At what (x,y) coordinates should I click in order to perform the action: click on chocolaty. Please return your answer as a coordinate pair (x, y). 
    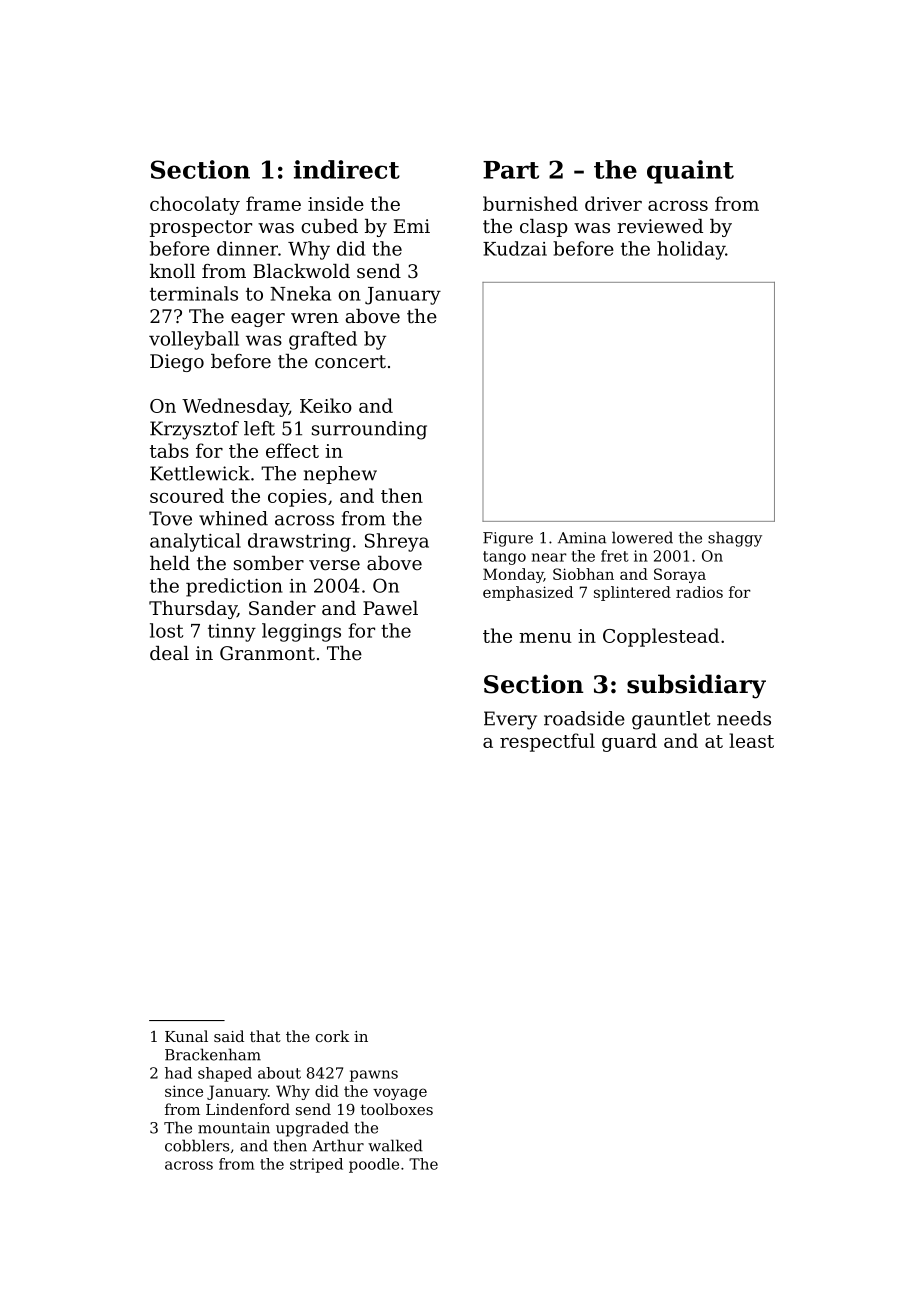
    Looking at the image, I should click on (195, 205).
